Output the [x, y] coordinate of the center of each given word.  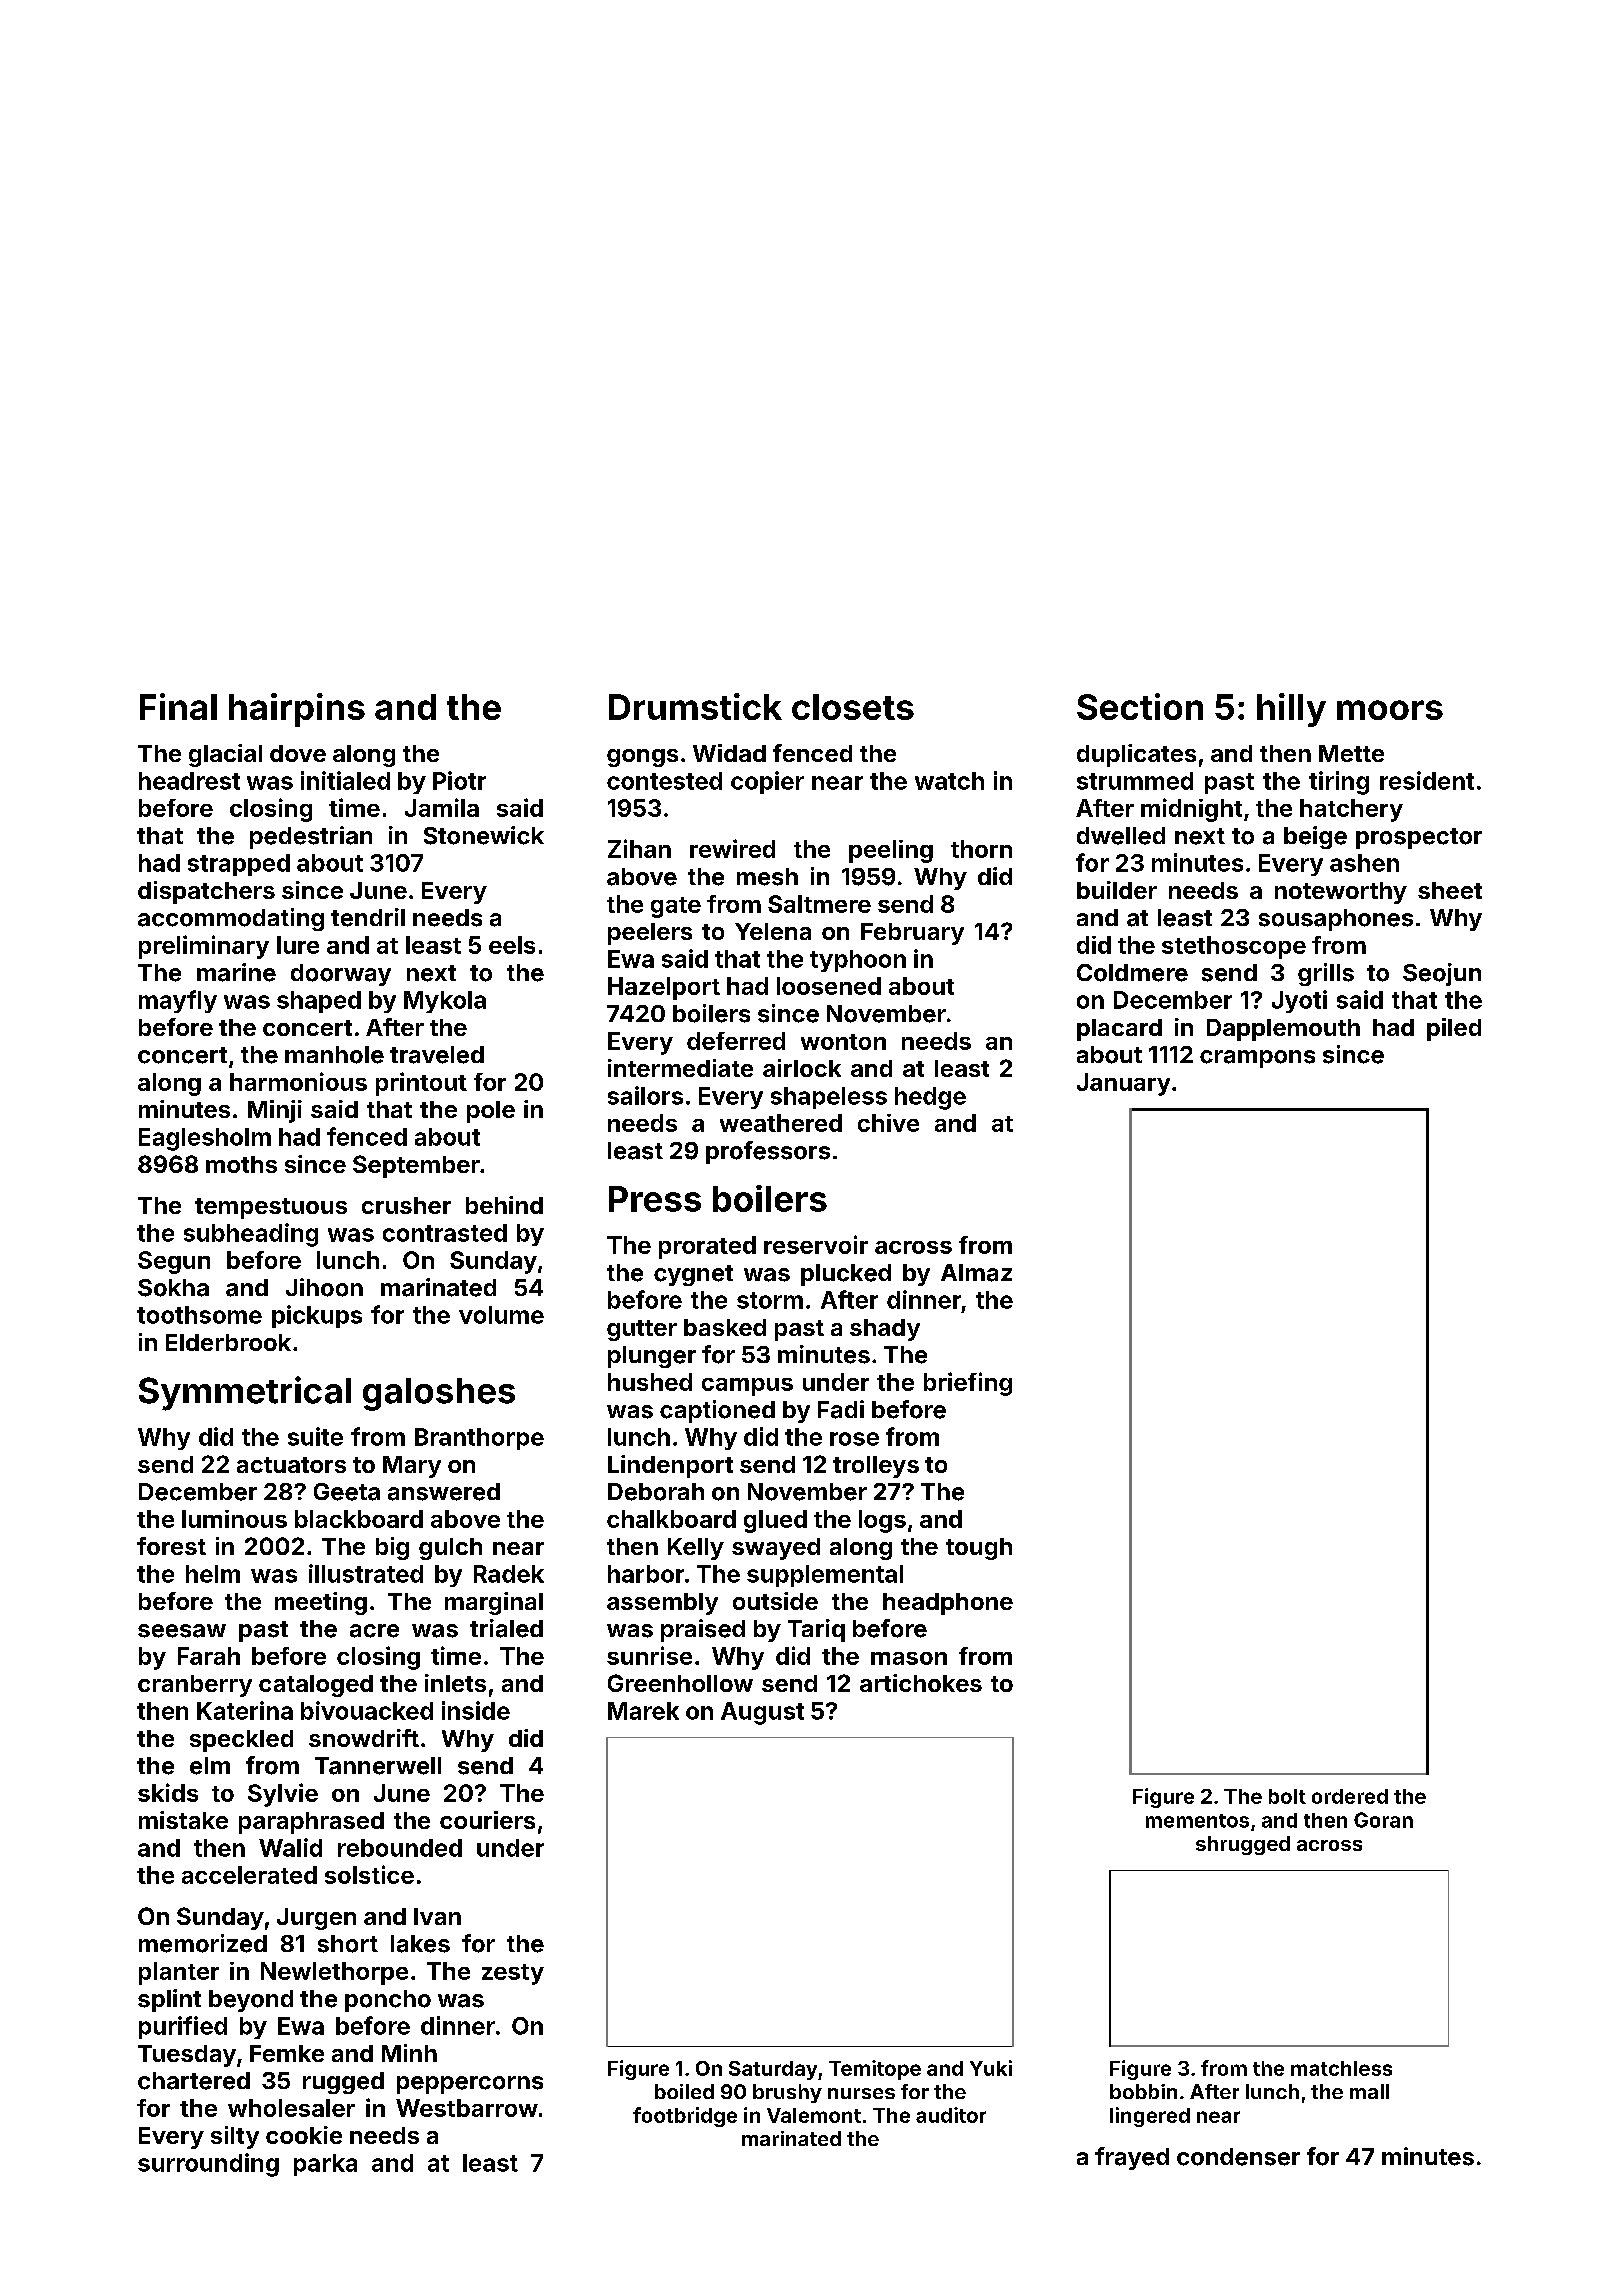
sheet [1450, 890]
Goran [1383, 1820]
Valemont [814, 2115]
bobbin [1143, 2091]
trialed [506, 1628]
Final [178, 706]
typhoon [858, 961]
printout [421, 1084]
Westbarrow [467, 2108]
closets [853, 707]
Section [1140, 706]
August [762, 1713]
